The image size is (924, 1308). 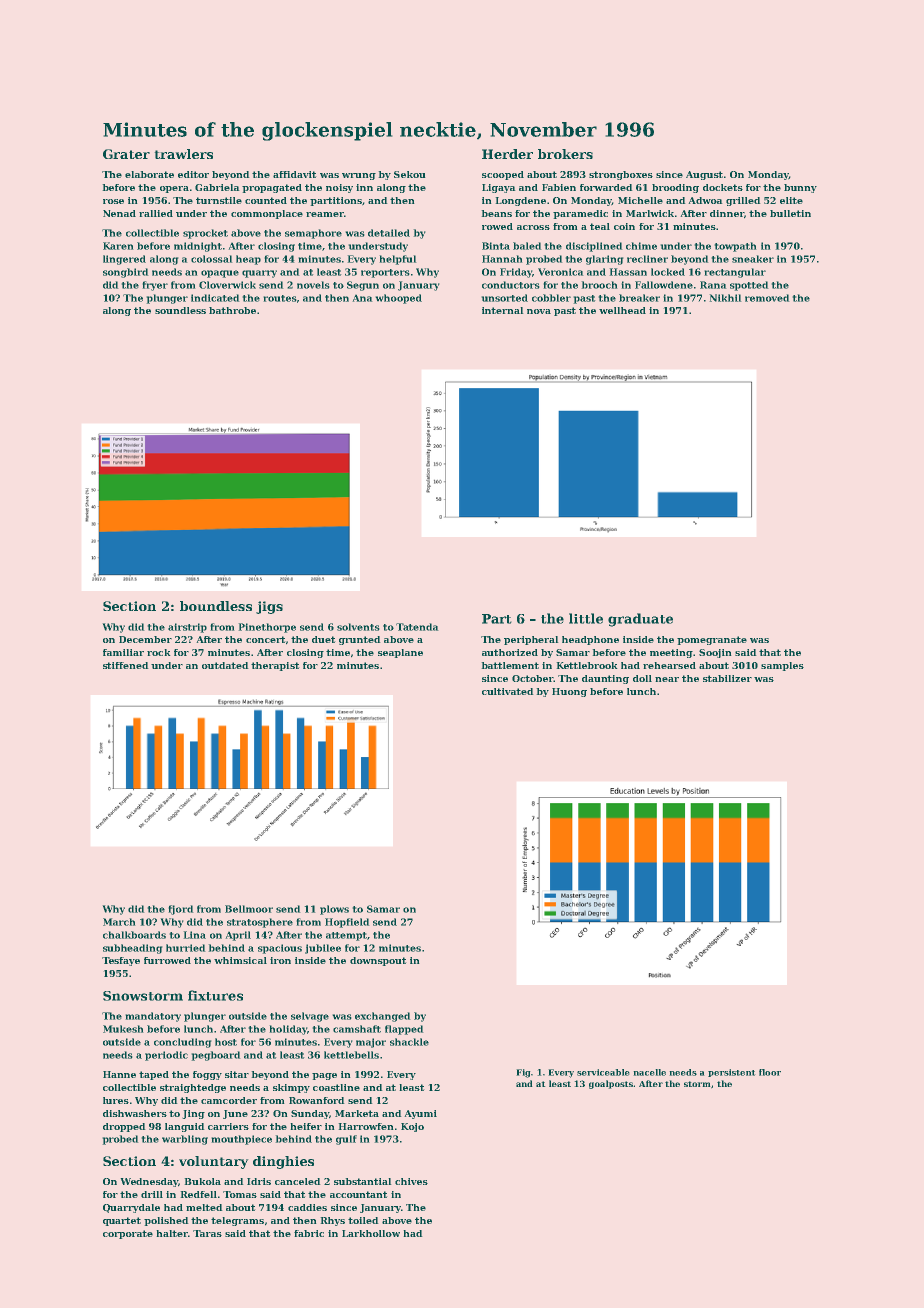 What do you see at coordinates (248, 260) in the screenshot?
I see `heap` at bounding box center [248, 260].
